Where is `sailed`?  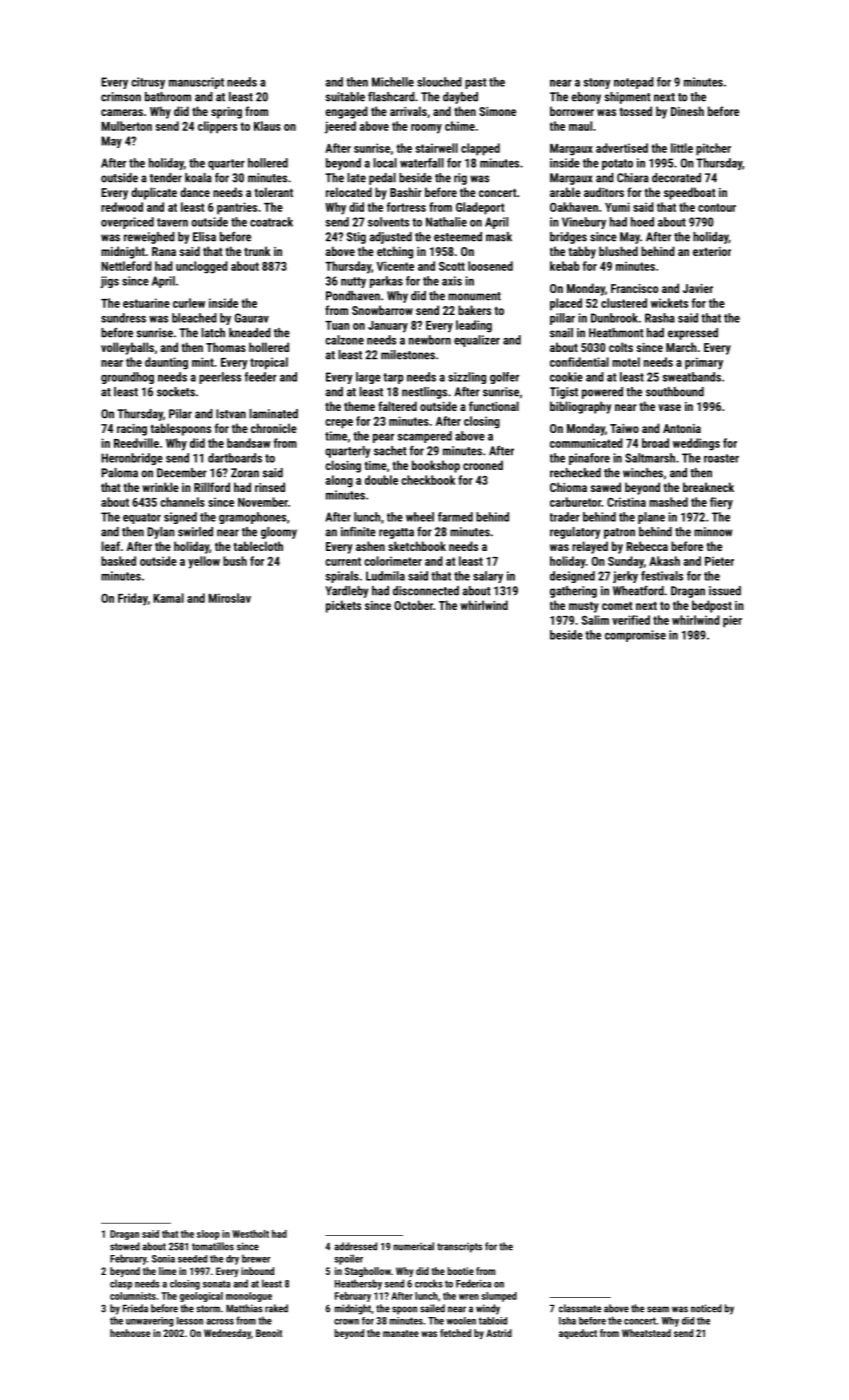 sailed is located at coordinates (432, 1308).
